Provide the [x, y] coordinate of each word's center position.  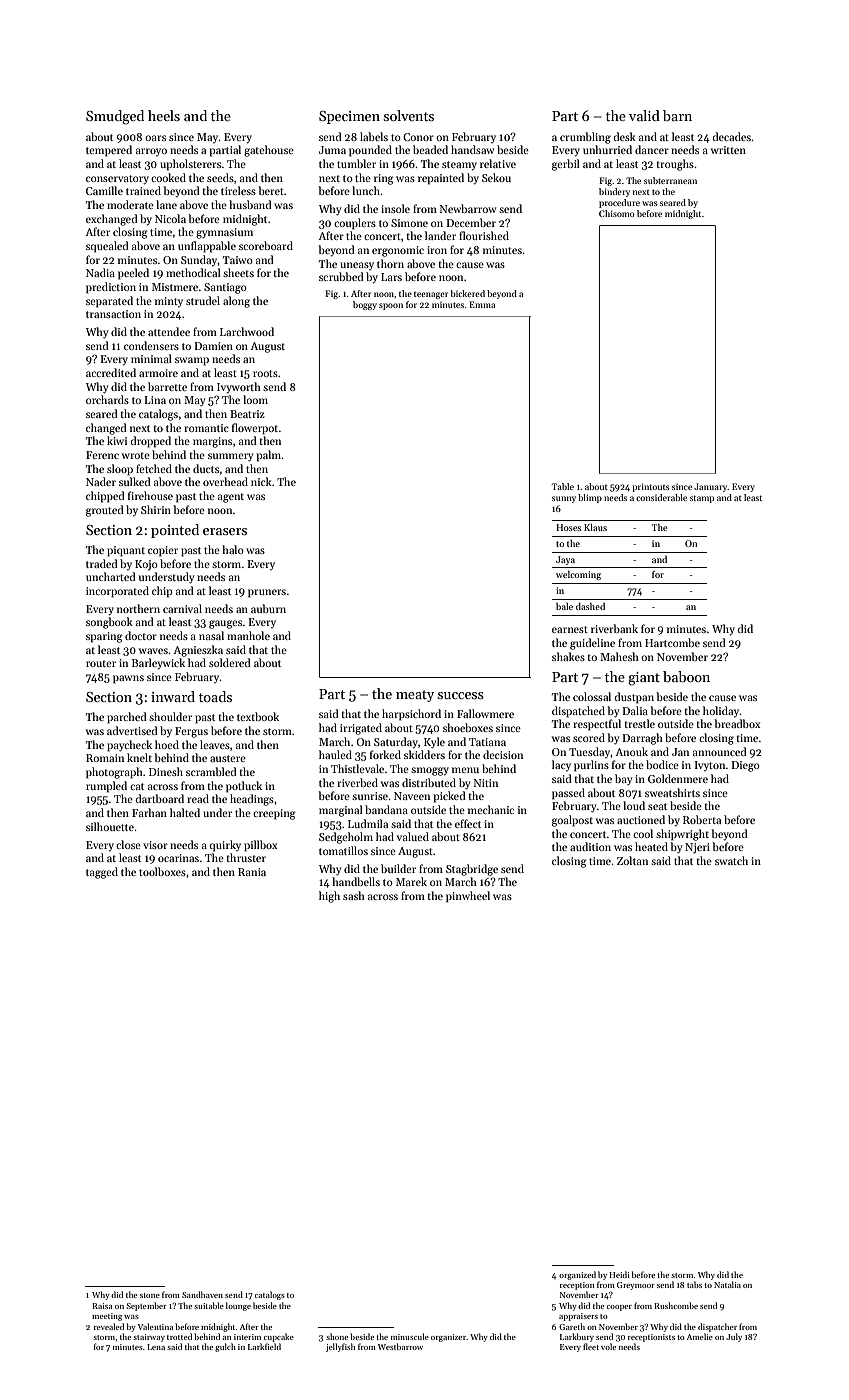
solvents [408, 115]
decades [732, 136]
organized [577, 1275]
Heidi [619, 1274]
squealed [107, 247]
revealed [109, 1326]
